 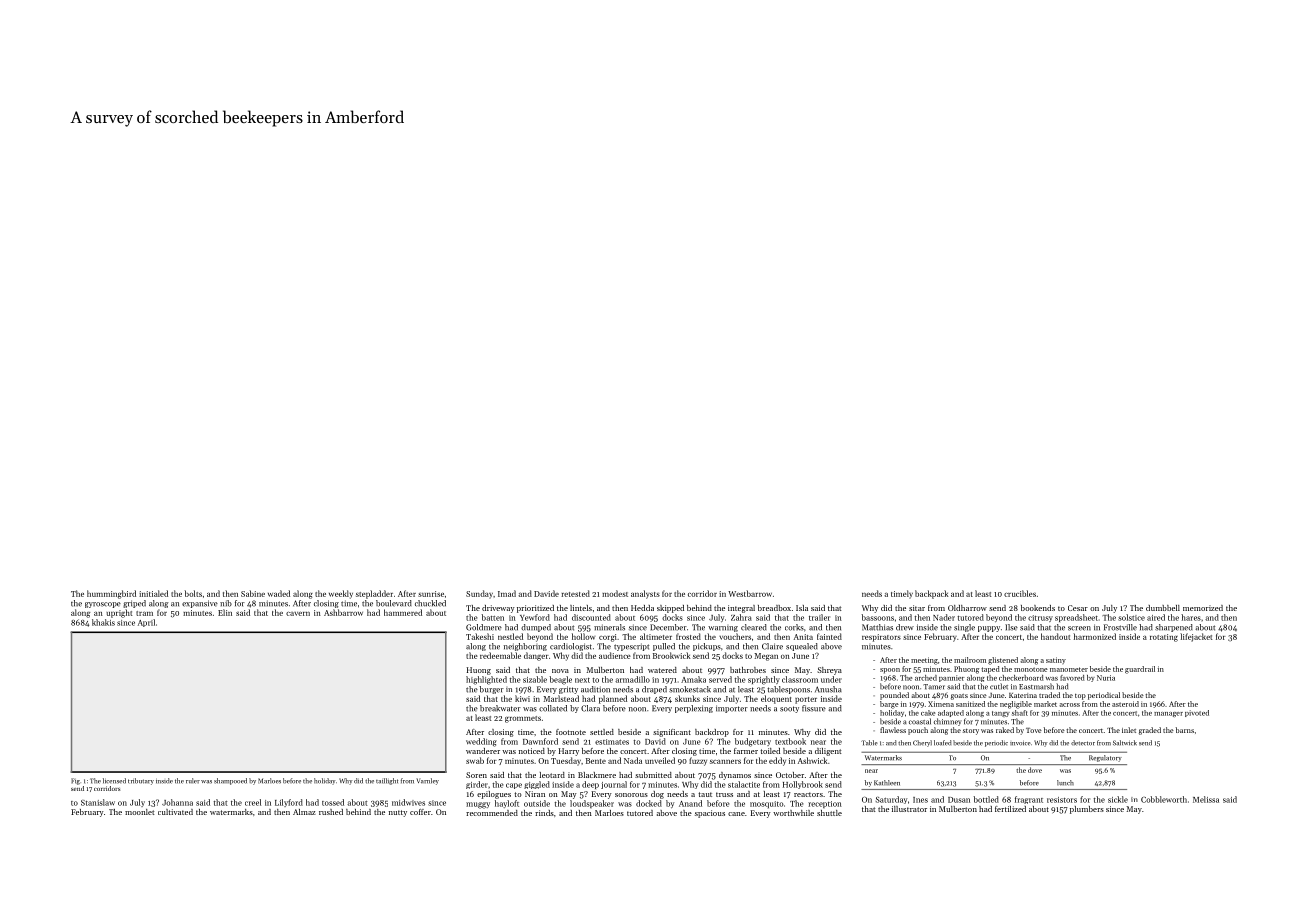 I want to click on redeemable, so click(x=500, y=655).
